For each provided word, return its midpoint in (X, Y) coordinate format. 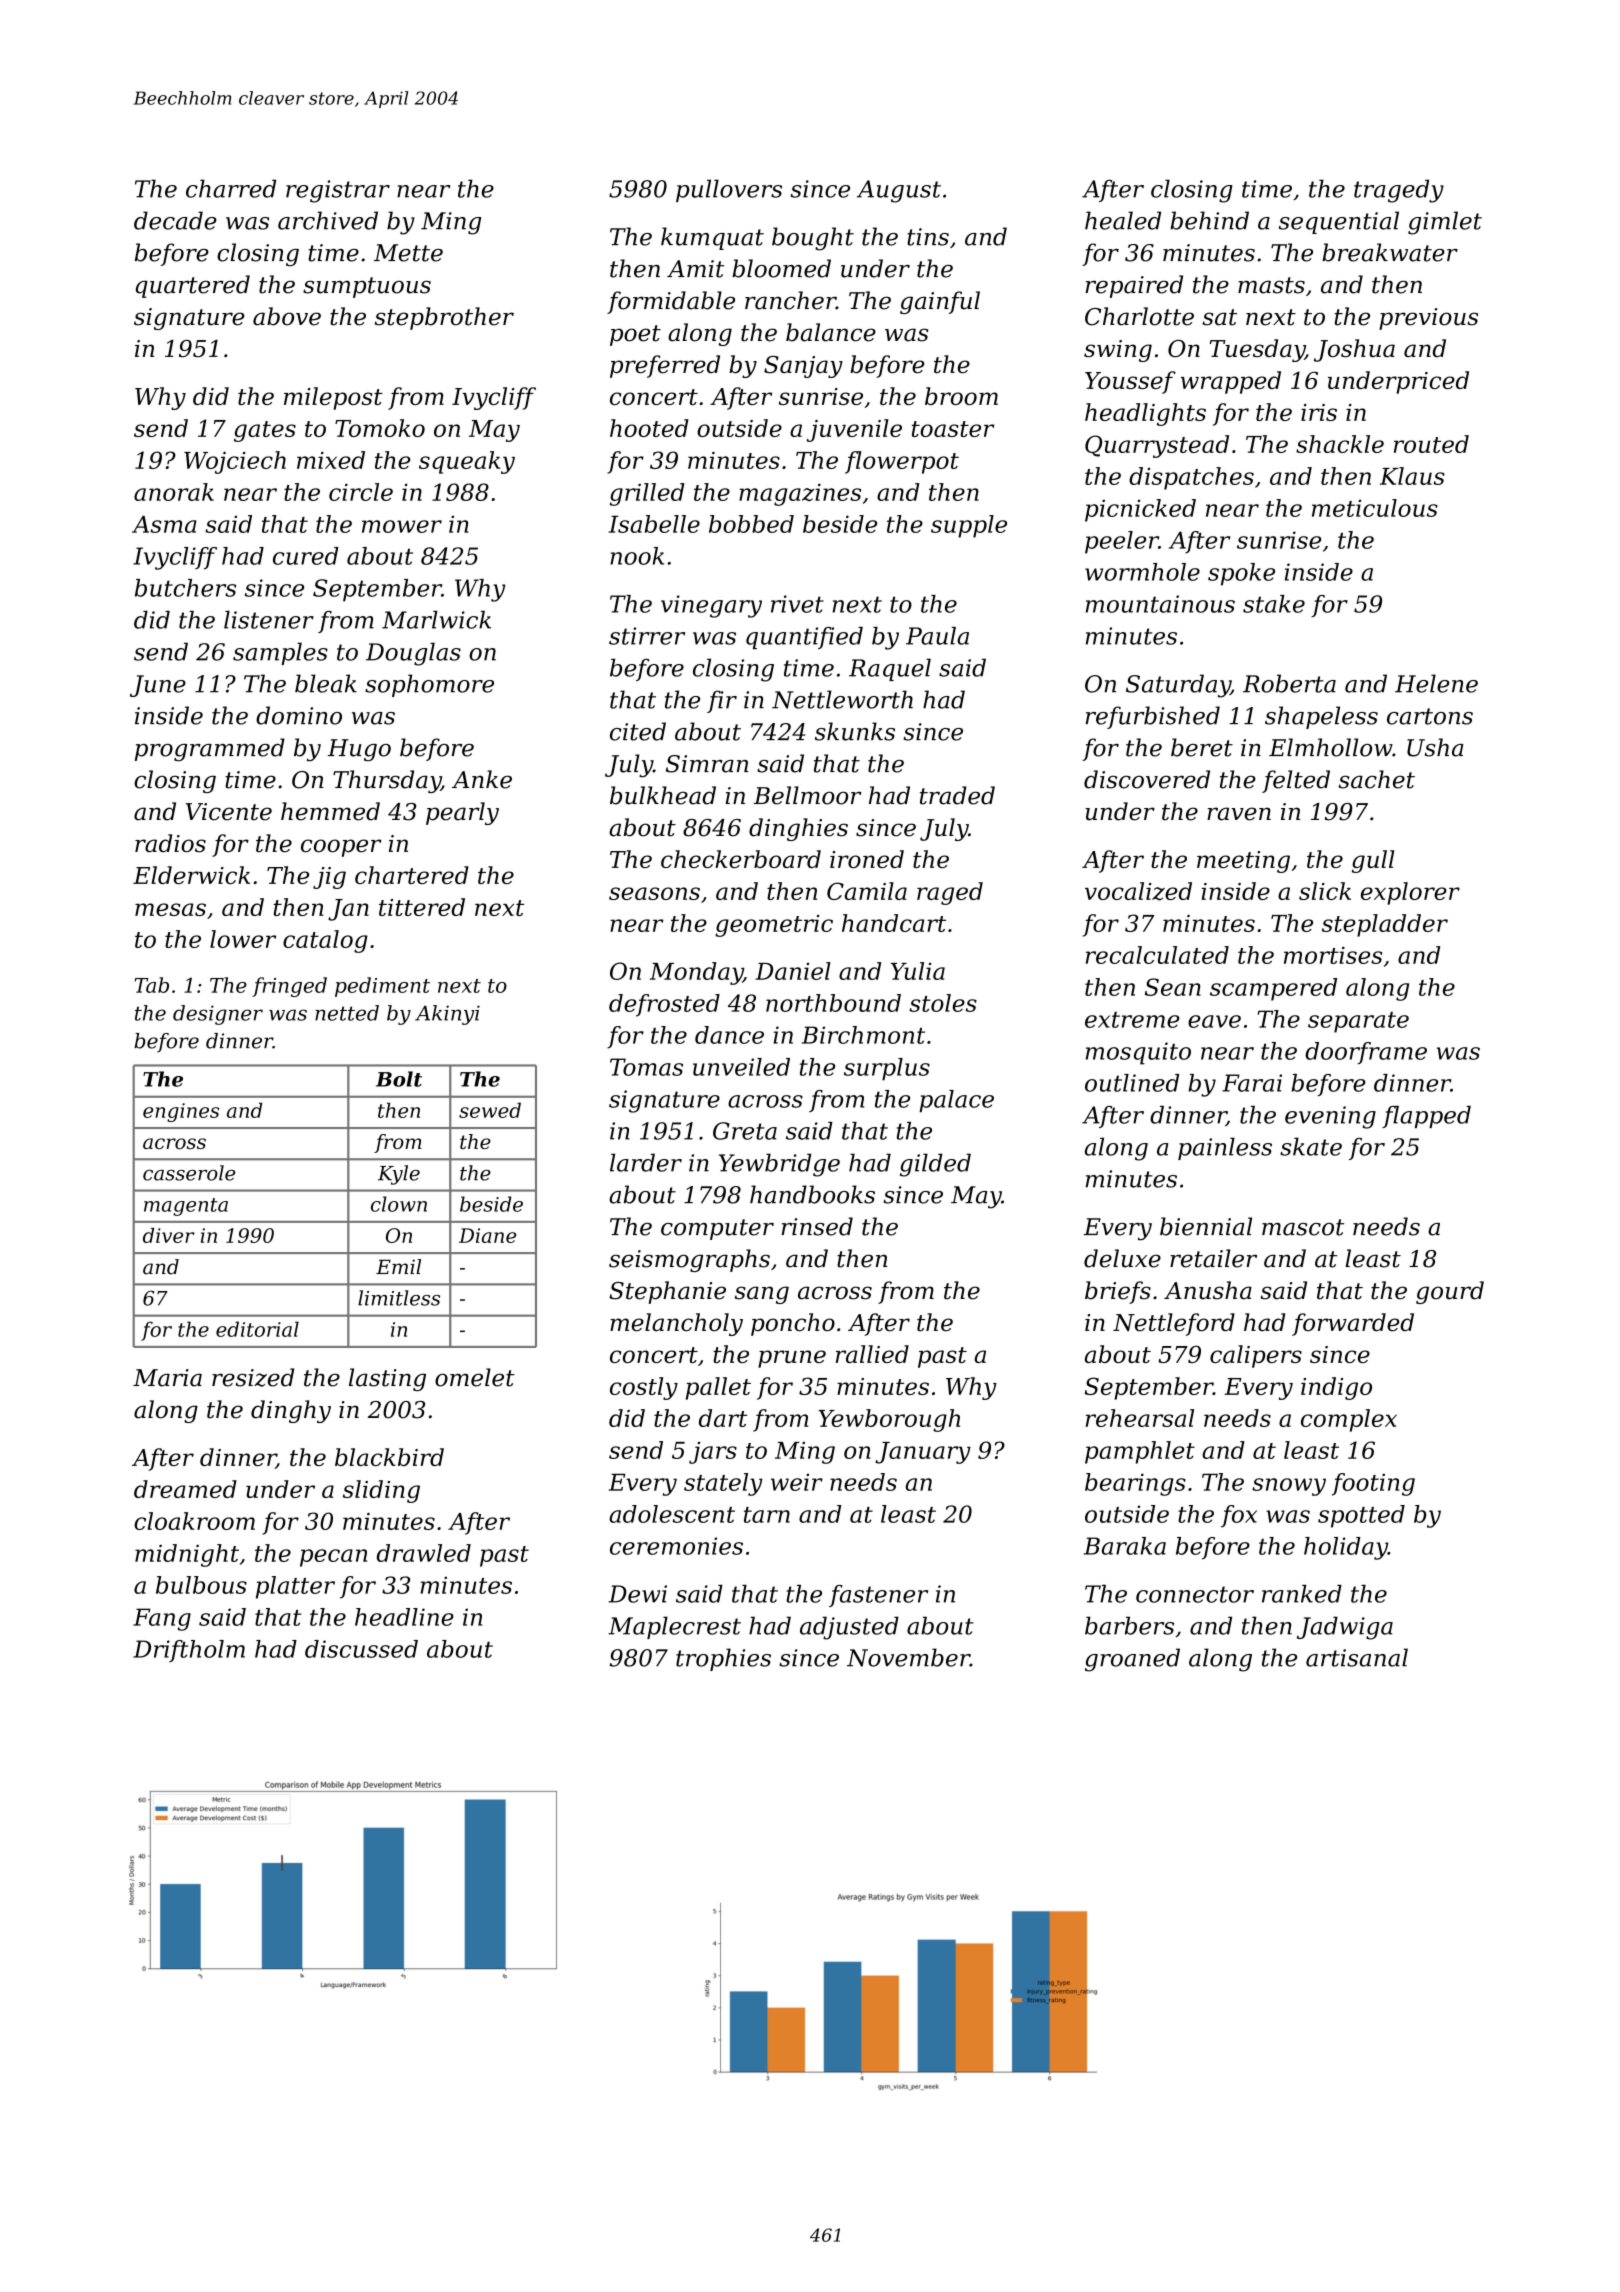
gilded (935, 1165)
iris (1319, 412)
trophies (723, 1659)
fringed (289, 987)
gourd (1450, 1292)
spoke (1241, 574)
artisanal (1357, 1657)
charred (231, 188)
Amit (695, 269)
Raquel (890, 669)
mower (402, 526)
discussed (361, 1649)
